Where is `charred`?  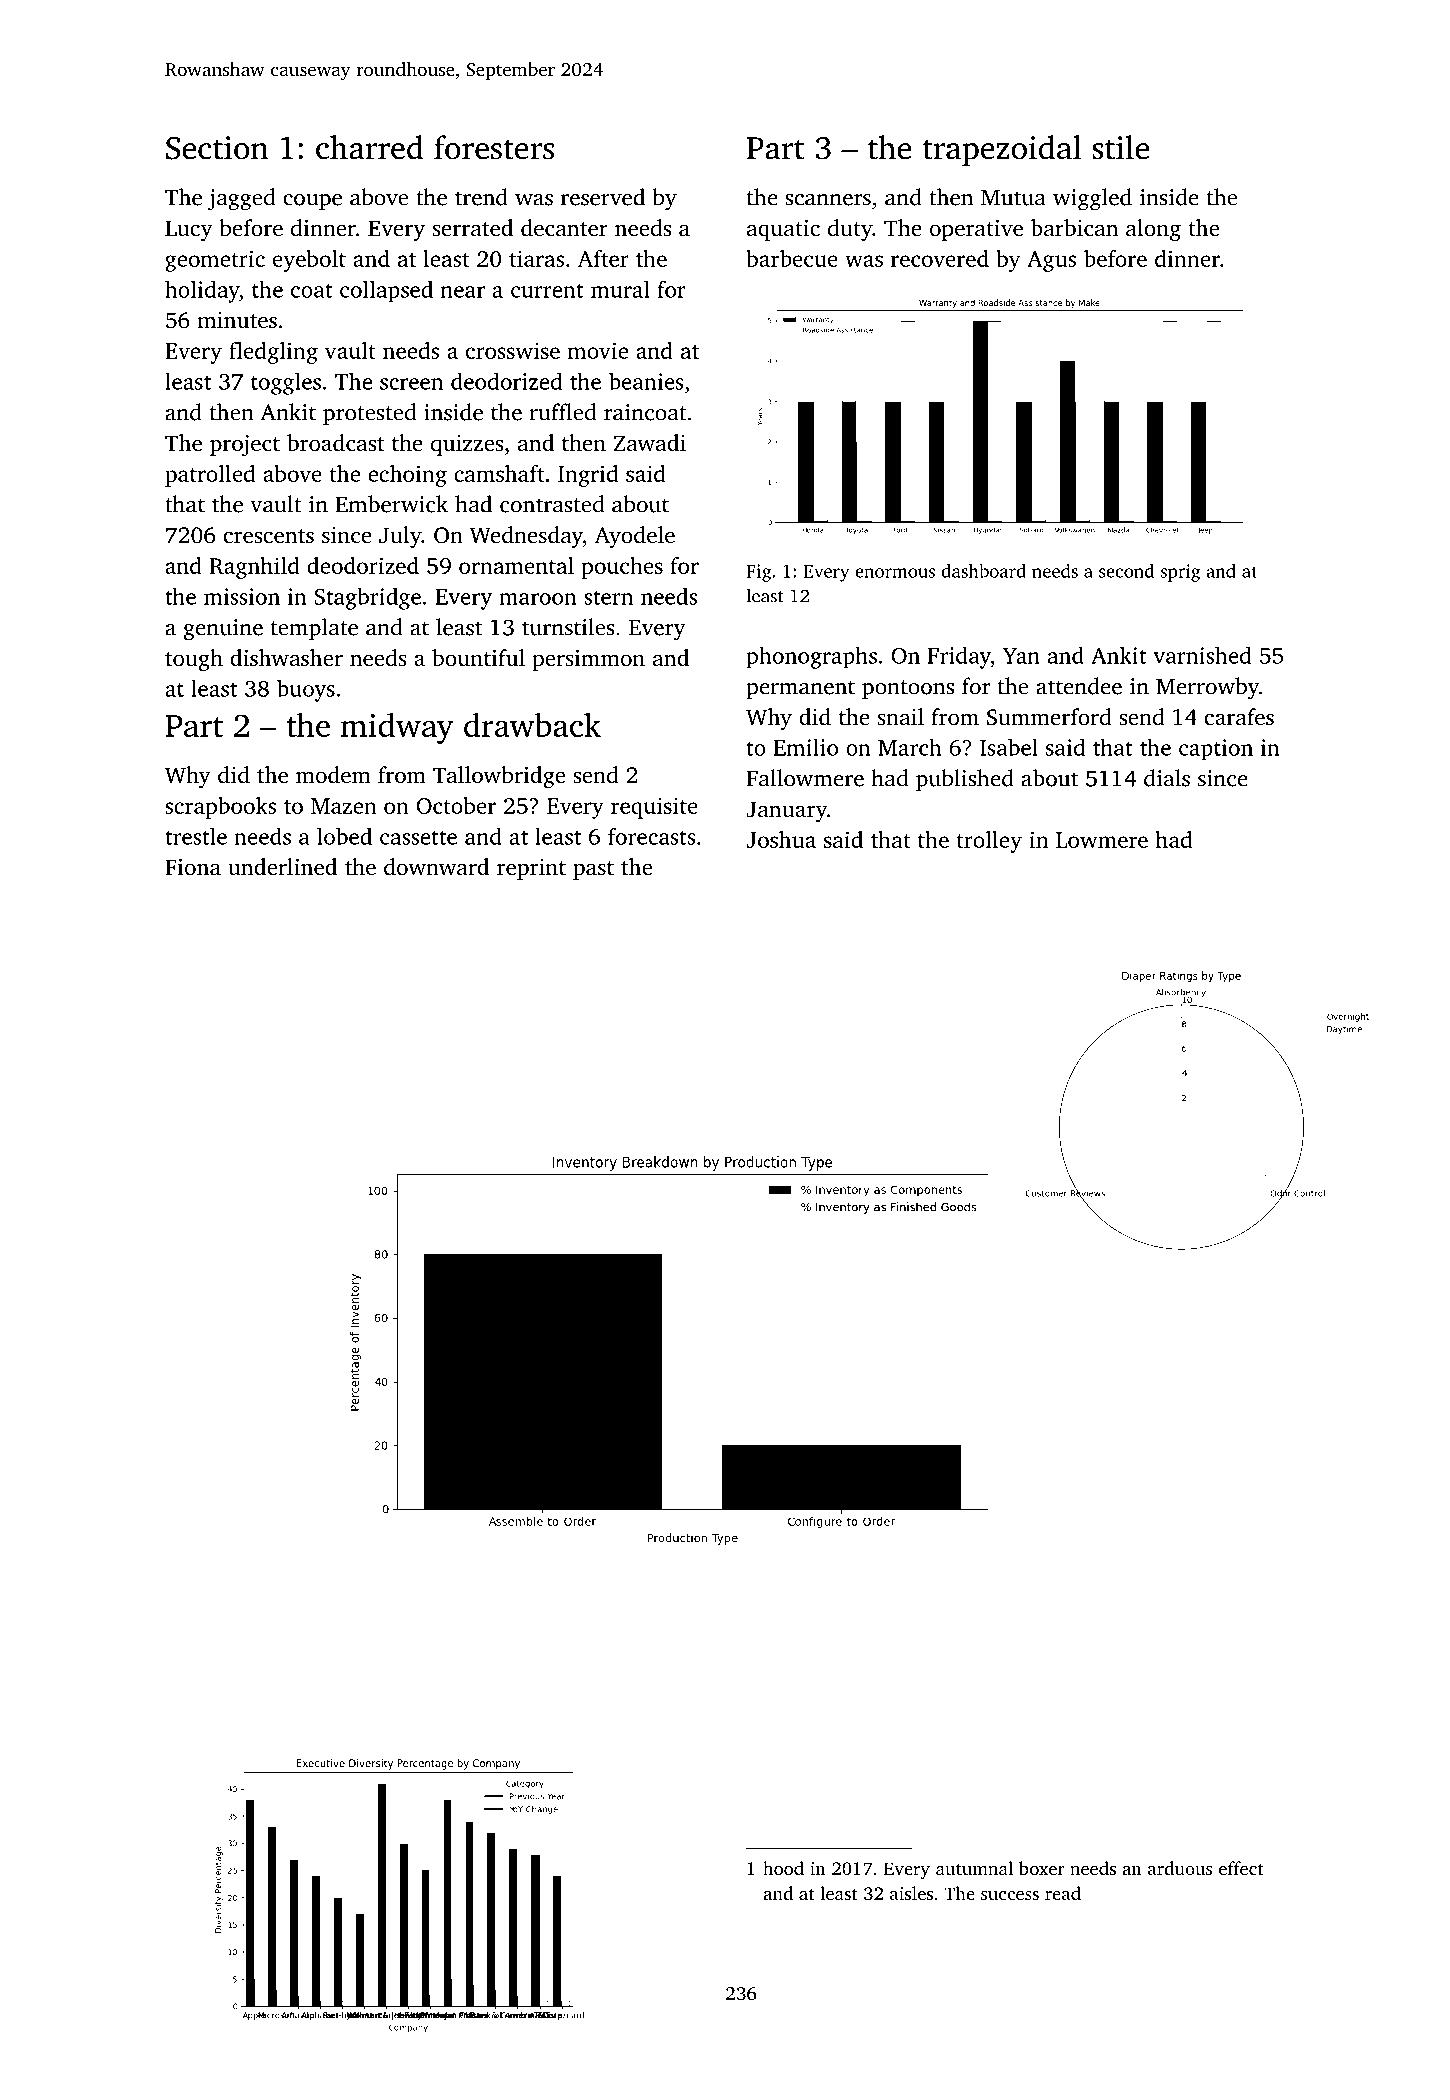 charred is located at coordinates (370, 147).
